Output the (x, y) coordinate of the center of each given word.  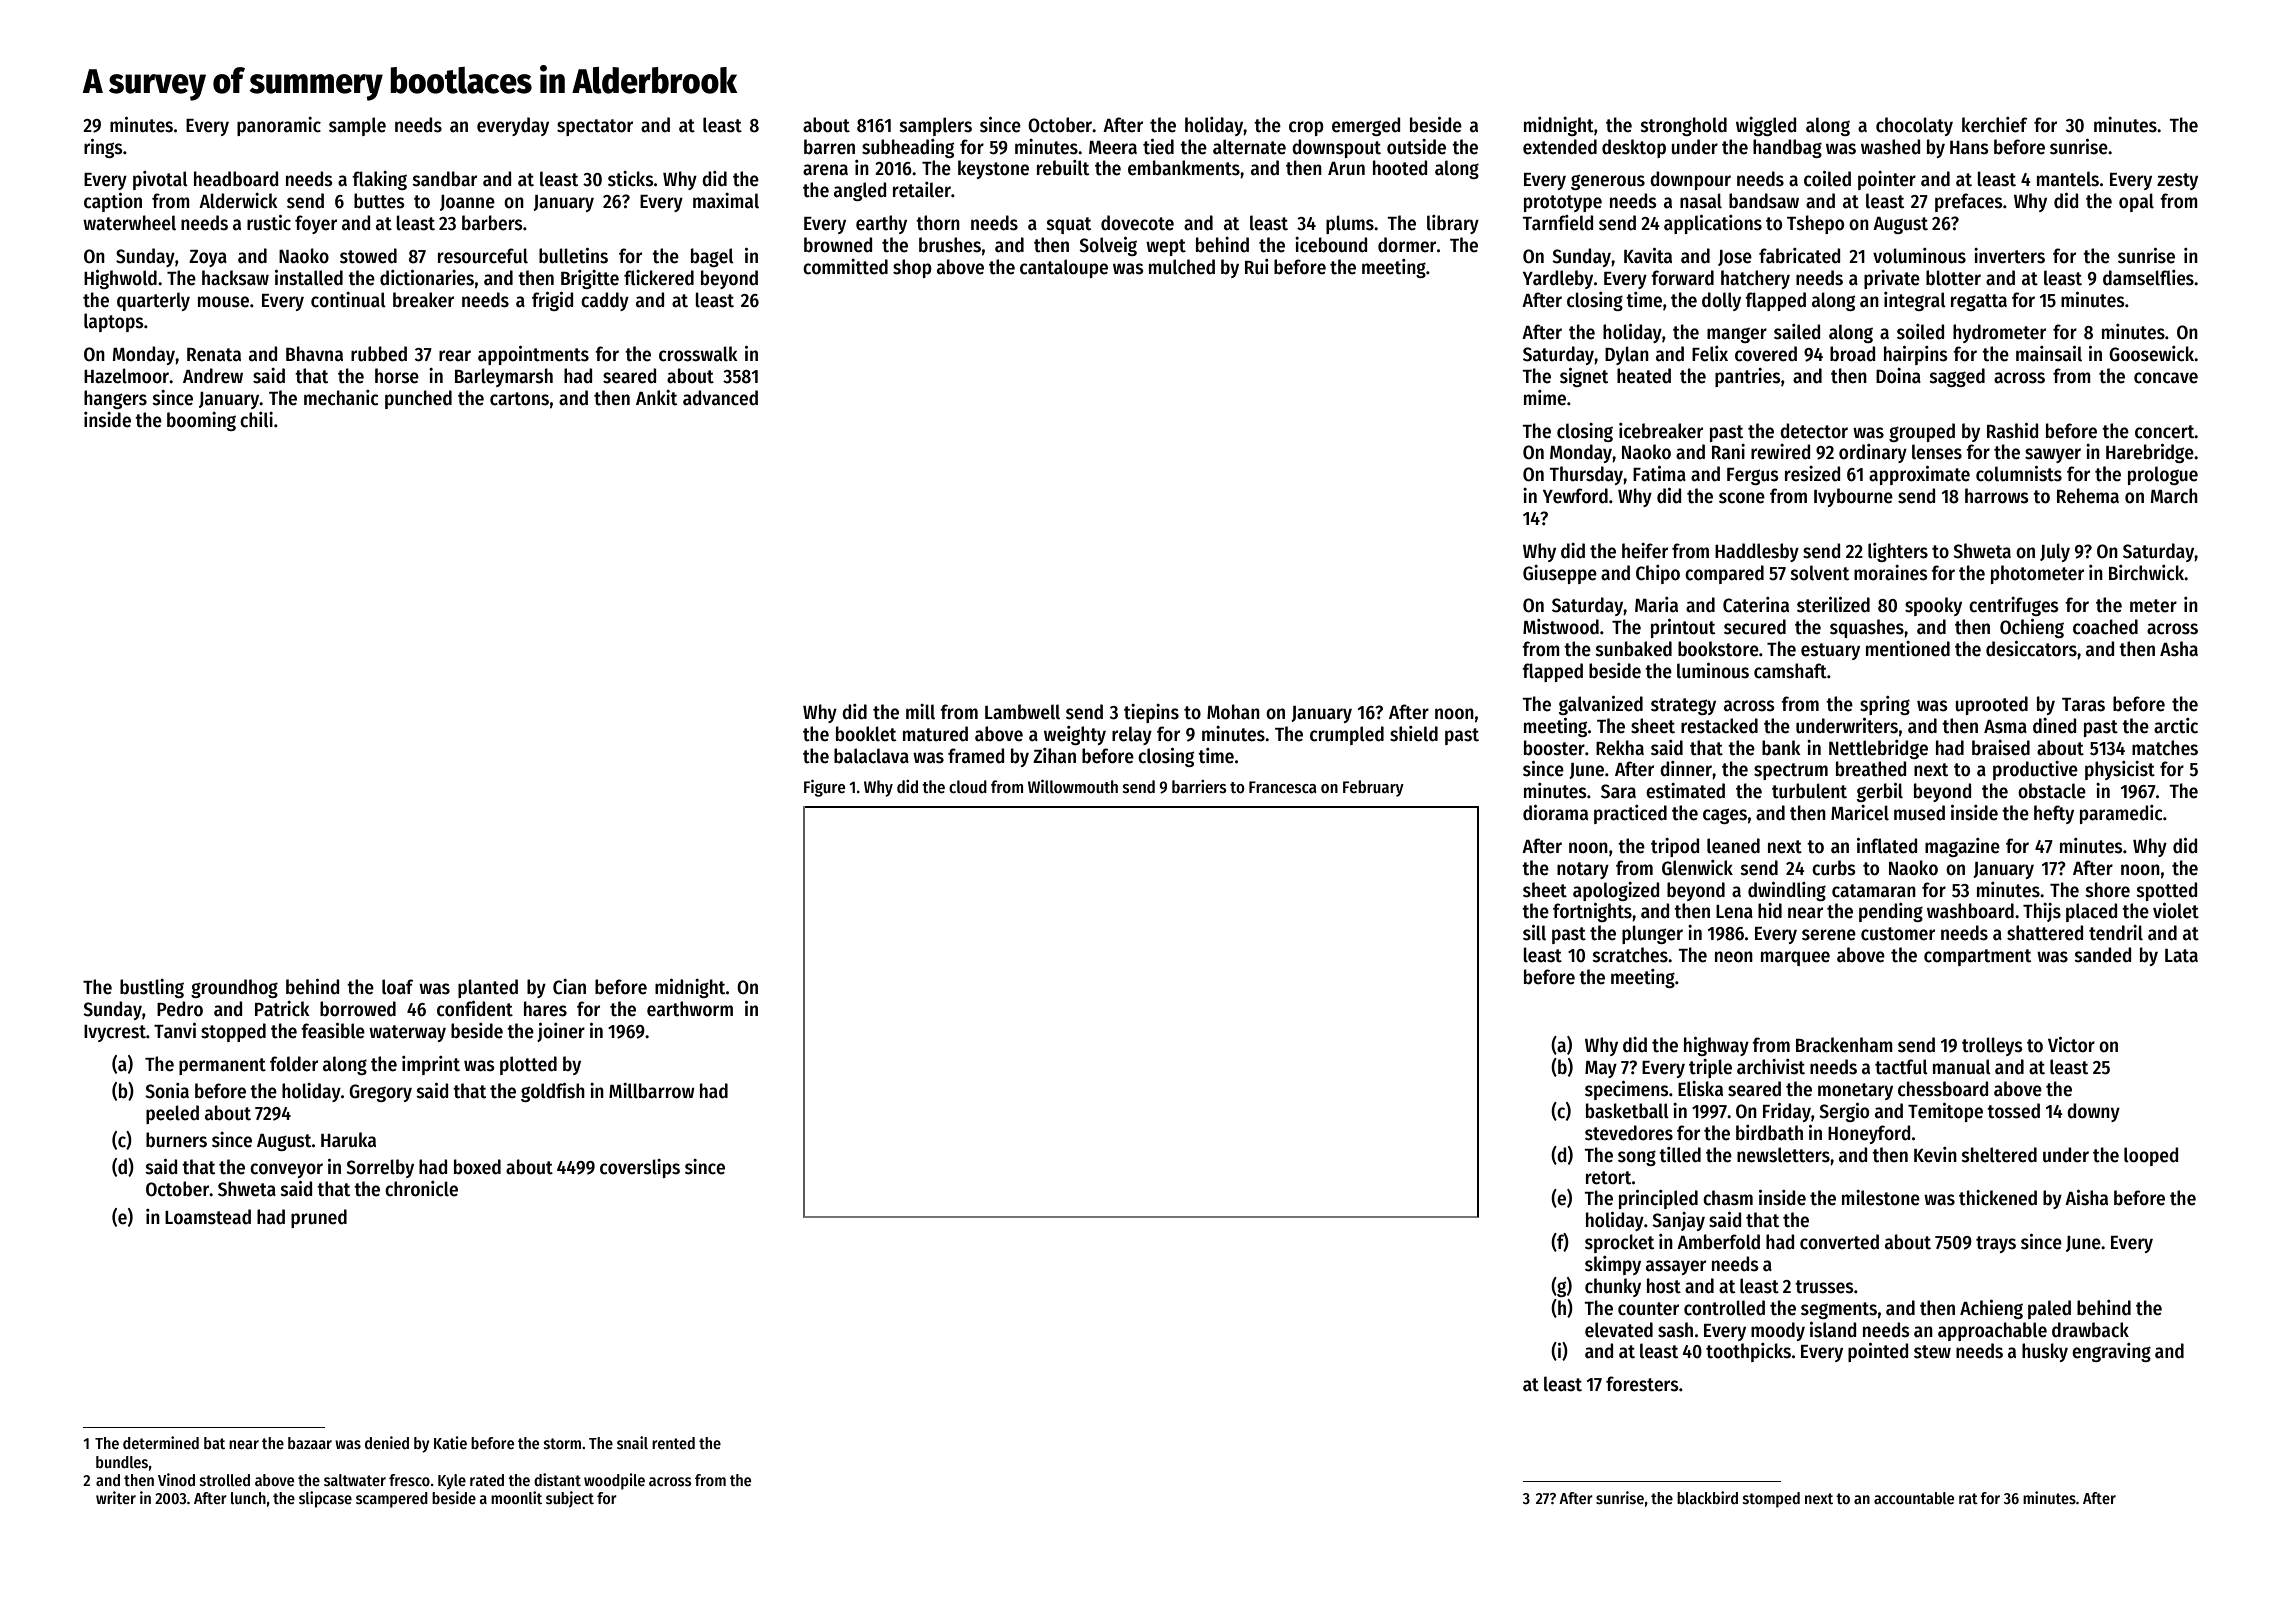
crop (1306, 128)
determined (161, 1442)
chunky (1613, 1287)
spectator (595, 127)
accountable (1914, 1498)
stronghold (1683, 126)
